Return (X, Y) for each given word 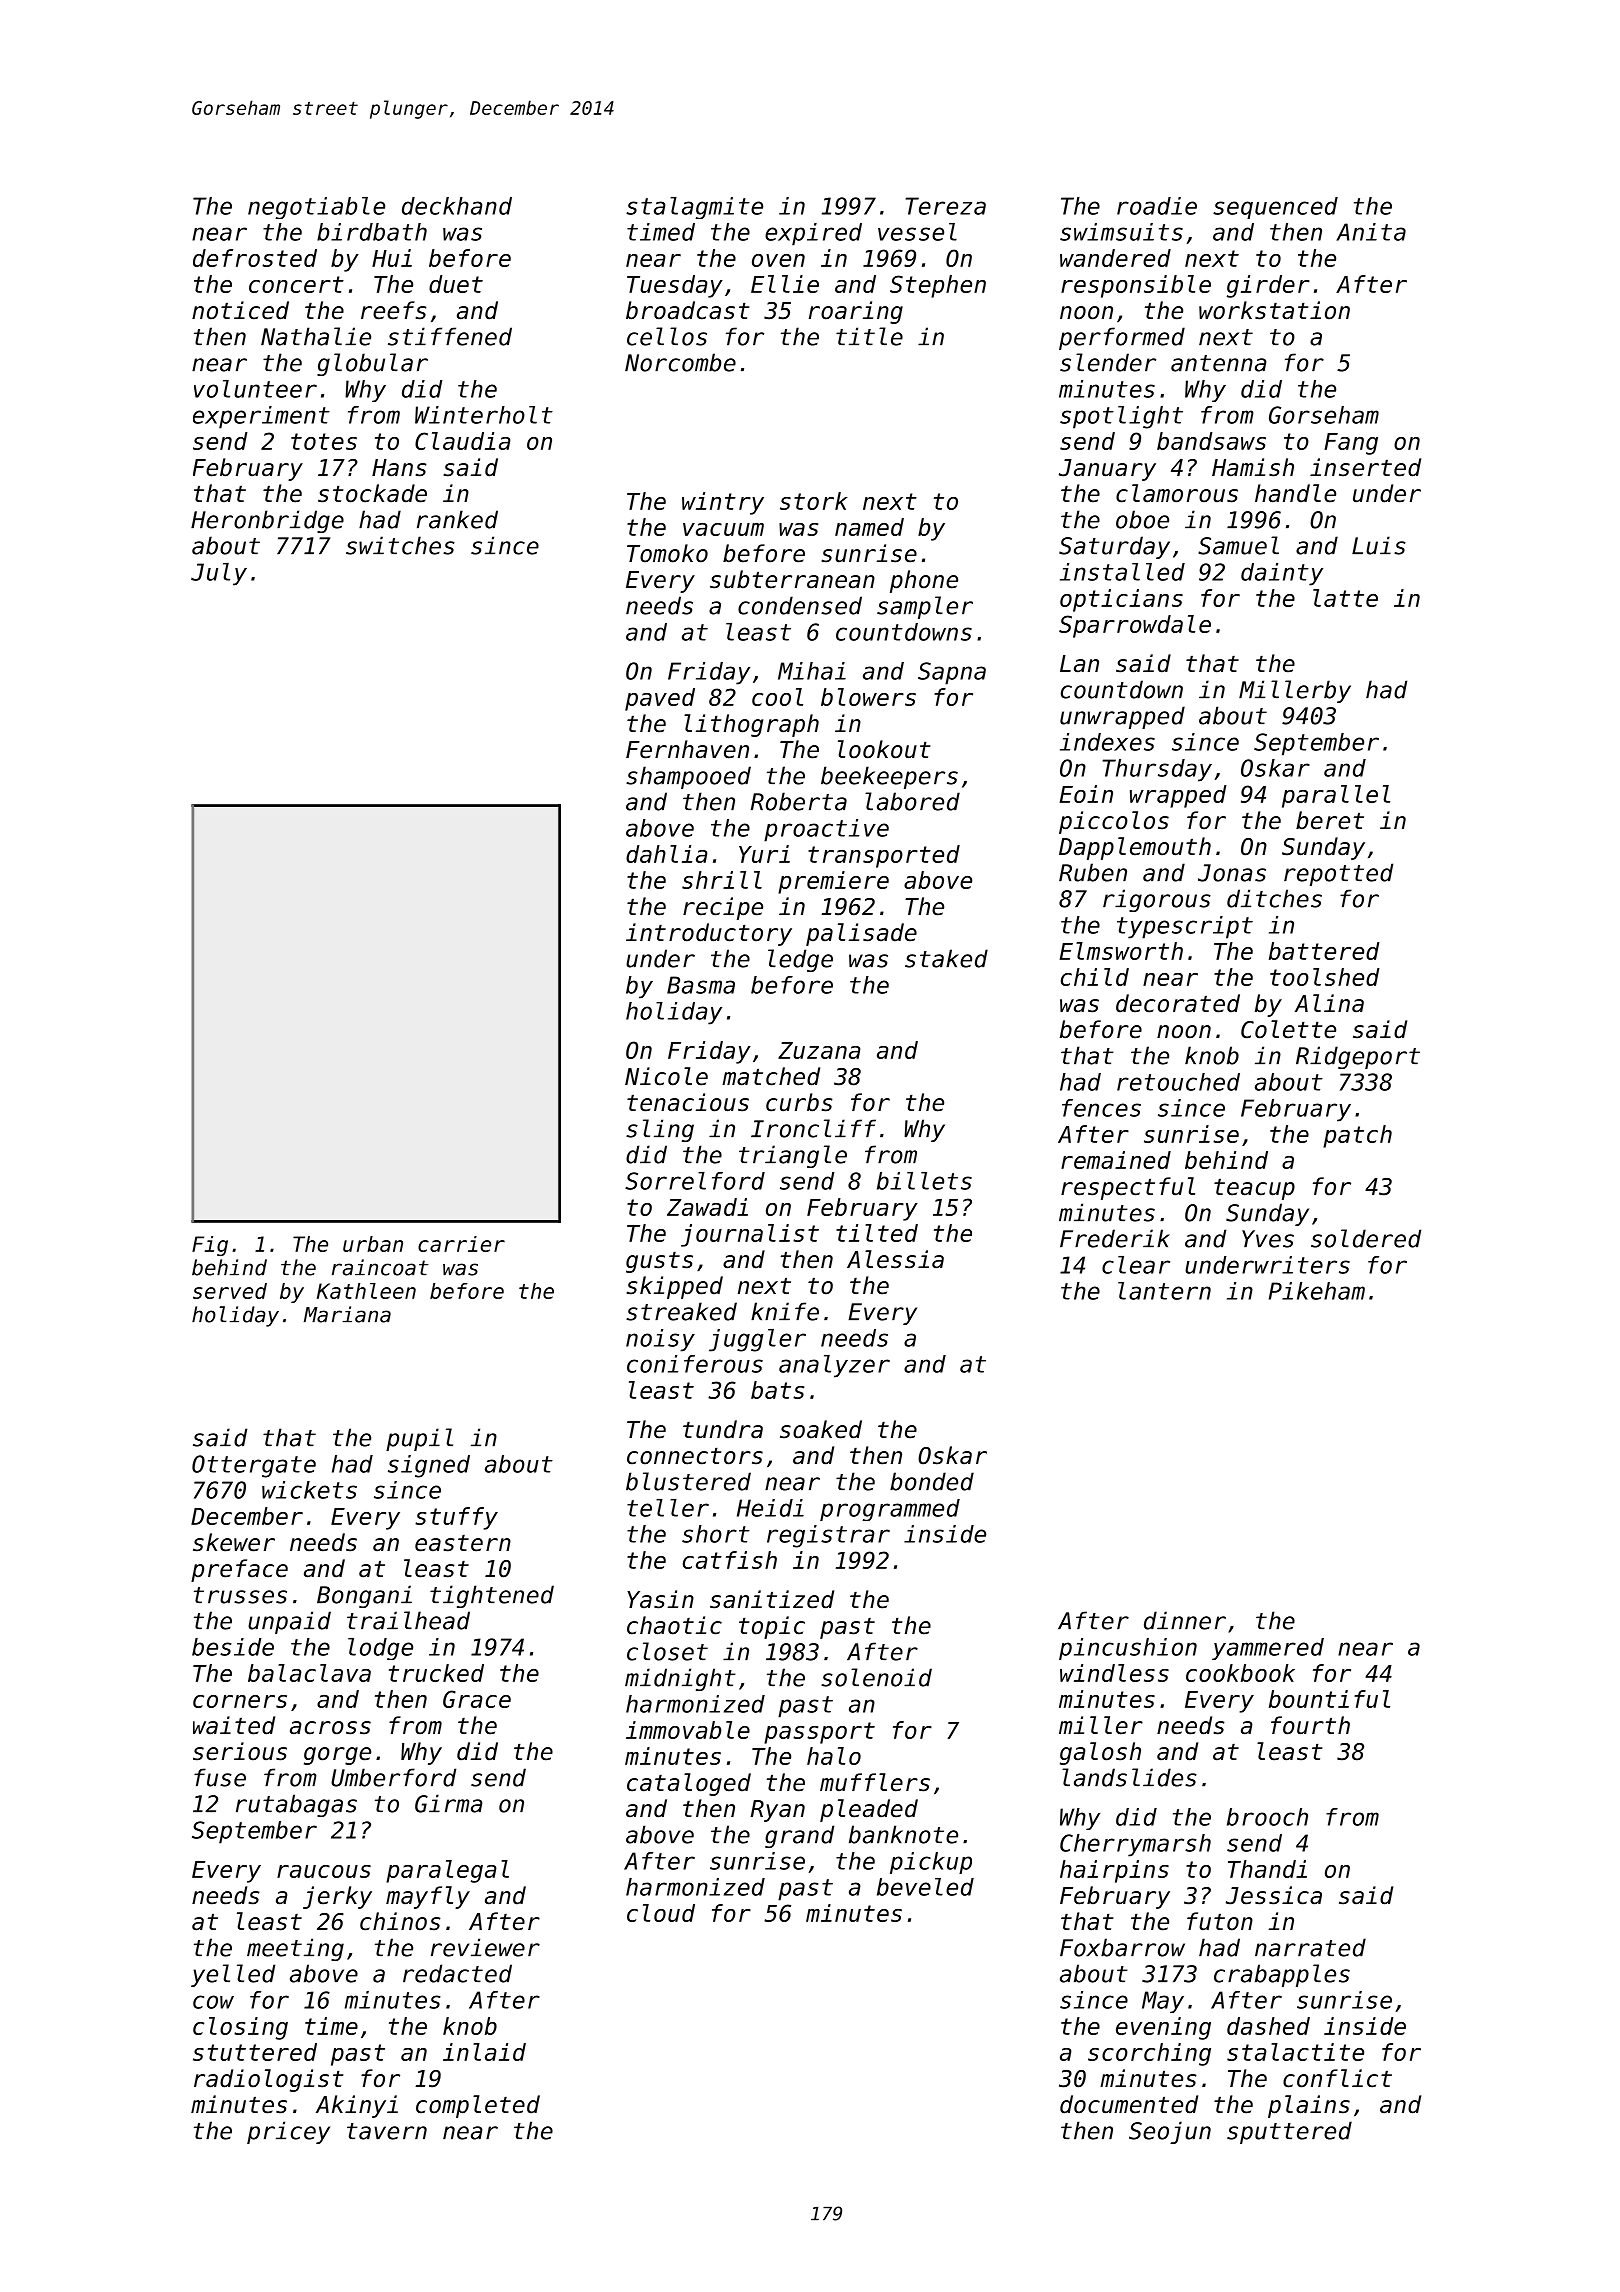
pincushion (1128, 1649)
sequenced (1275, 208)
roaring (856, 312)
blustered (688, 1481)
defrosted (255, 258)
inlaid (484, 2052)
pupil (419, 1439)
